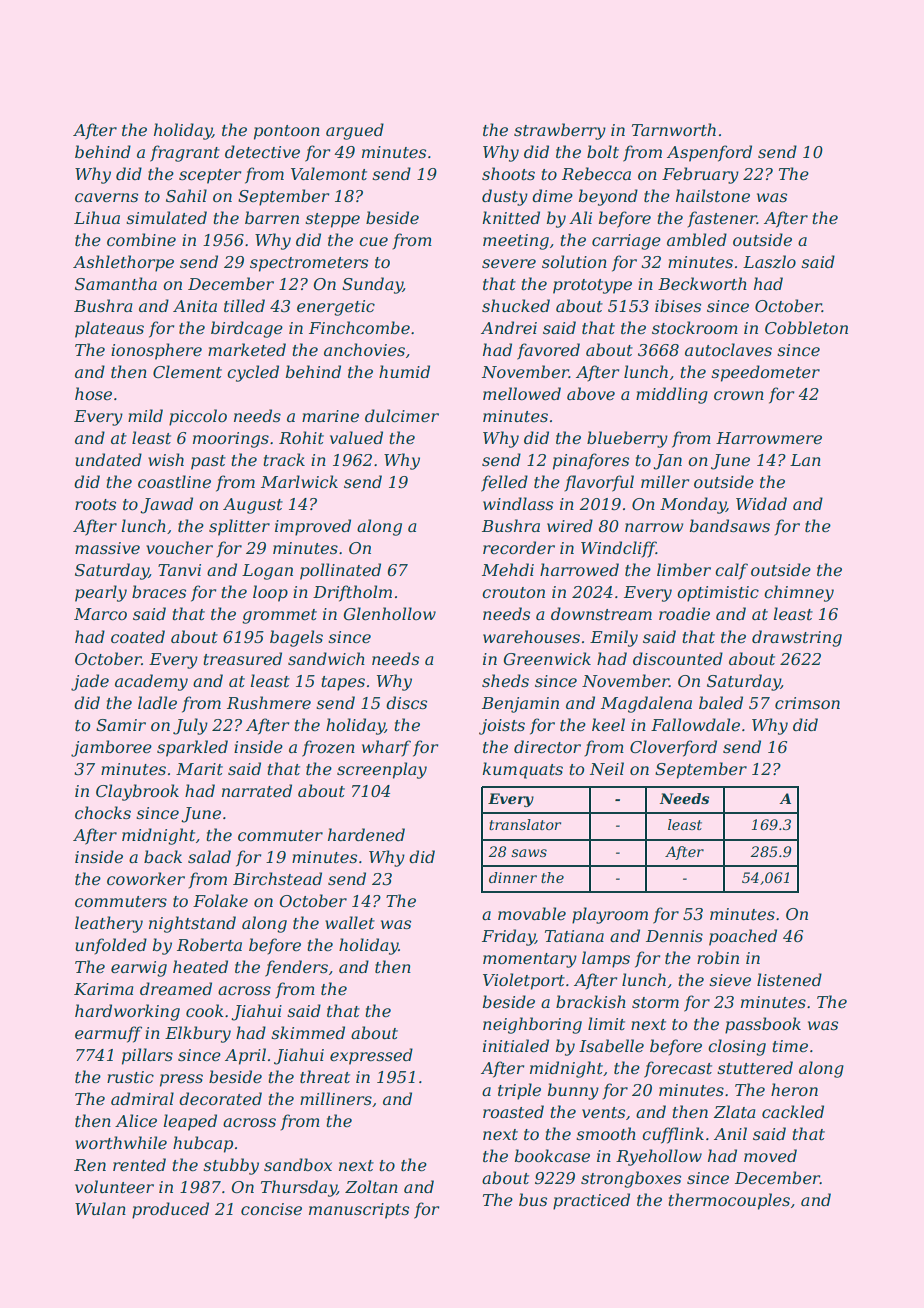 The image size is (924, 1308). What do you see at coordinates (205, 1010) in the screenshot?
I see `cook` at bounding box center [205, 1010].
